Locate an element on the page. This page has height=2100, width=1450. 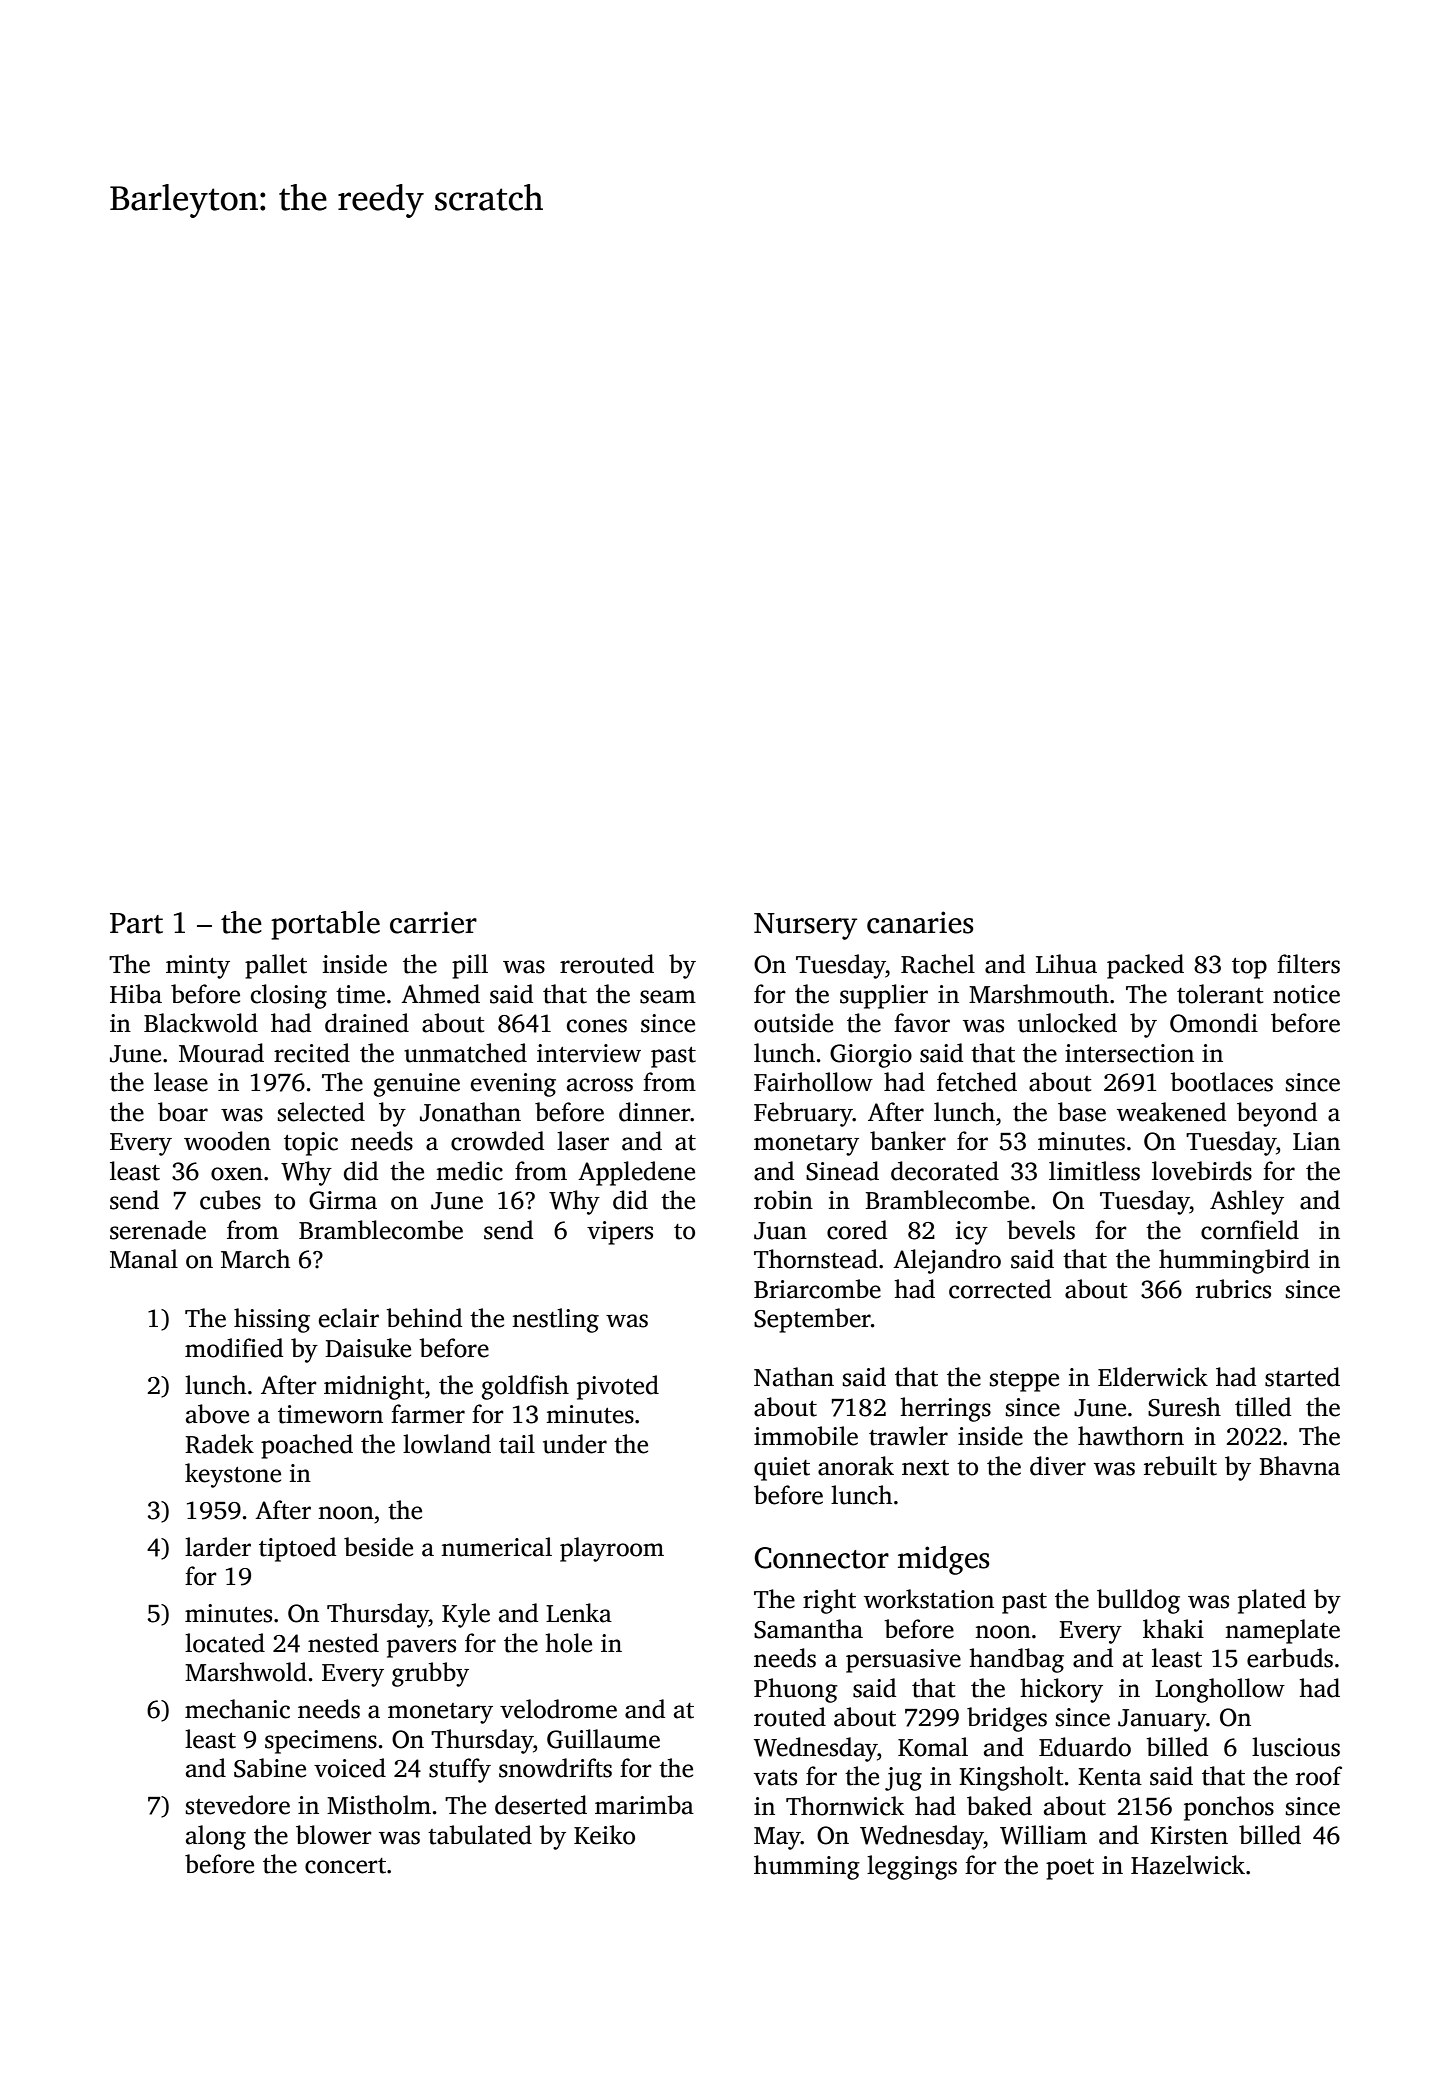
goldfish is located at coordinates (525, 1387).
